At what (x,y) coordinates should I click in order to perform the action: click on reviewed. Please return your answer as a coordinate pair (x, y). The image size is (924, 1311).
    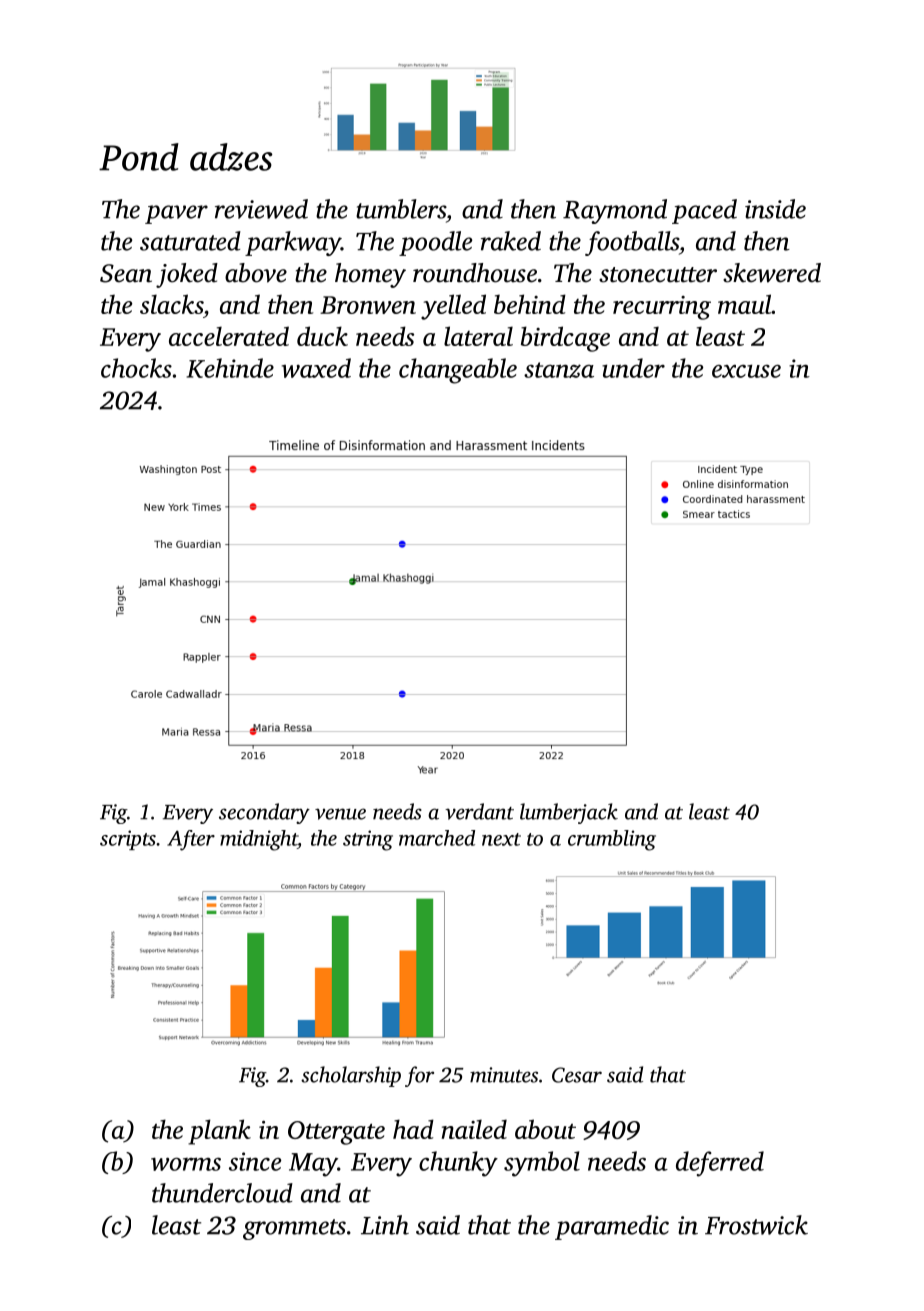
    Looking at the image, I should click on (261, 209).
